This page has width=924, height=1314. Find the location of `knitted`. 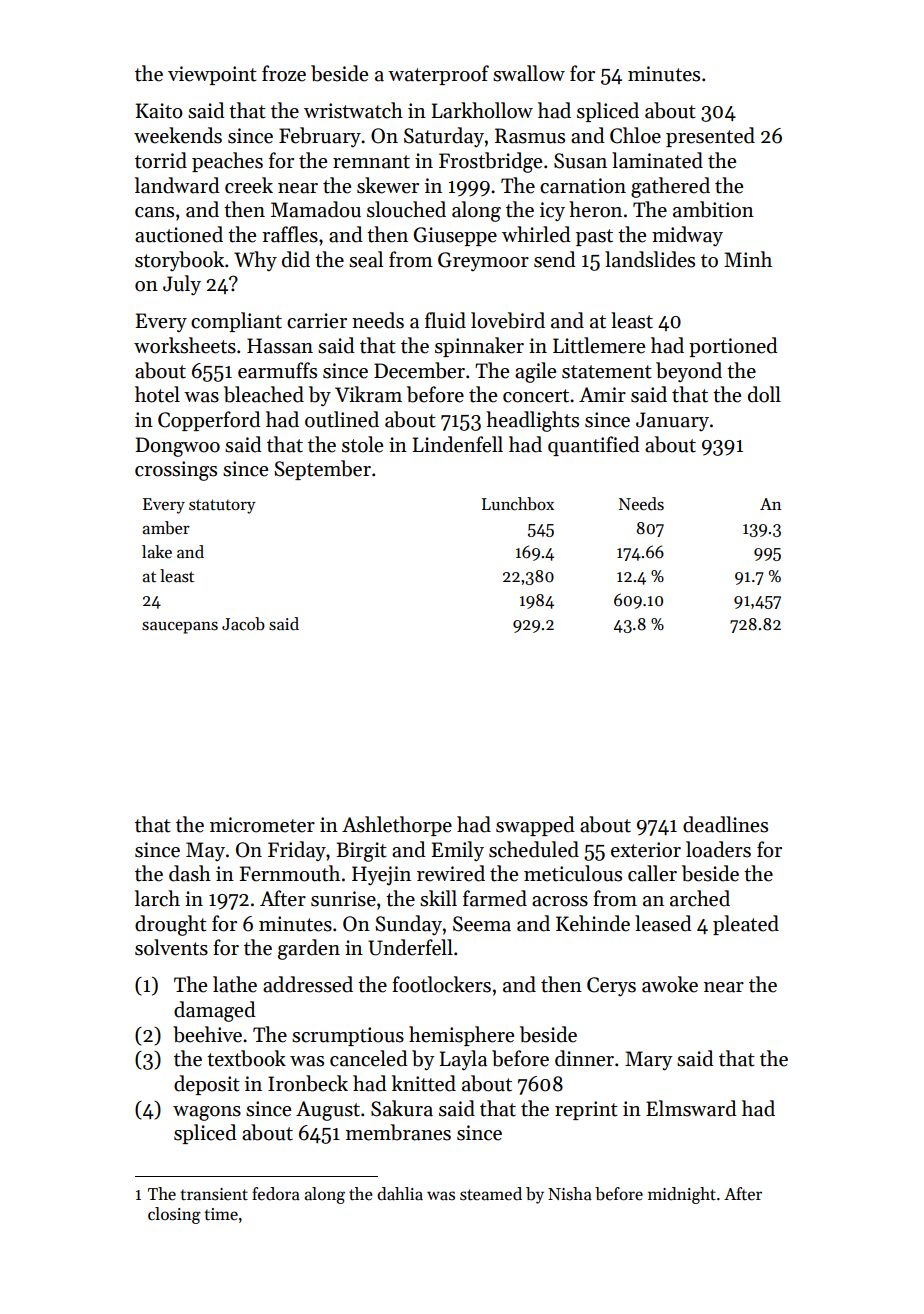

knitted is located at coordinates (424, 1083).
